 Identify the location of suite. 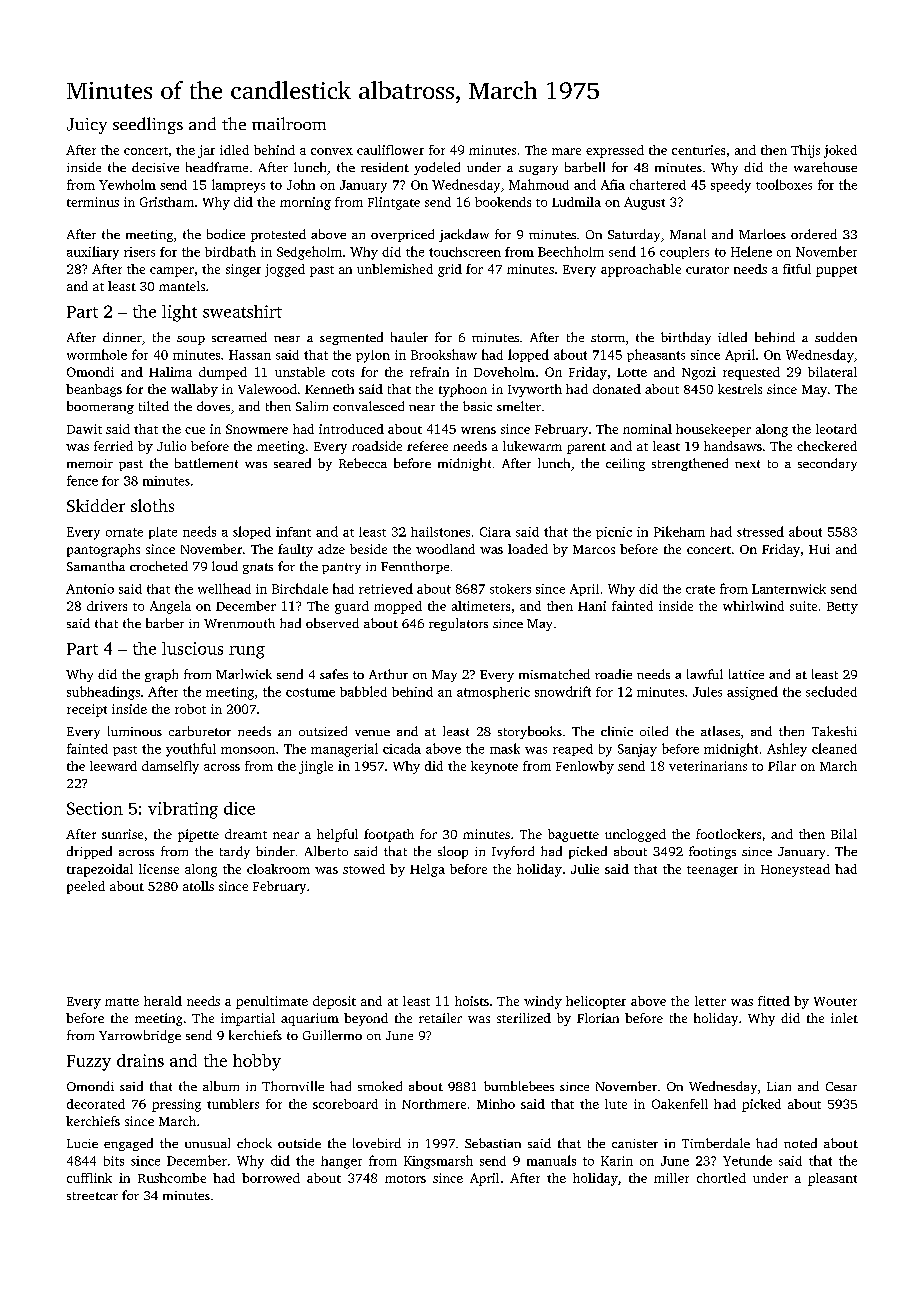
(803, 606).
